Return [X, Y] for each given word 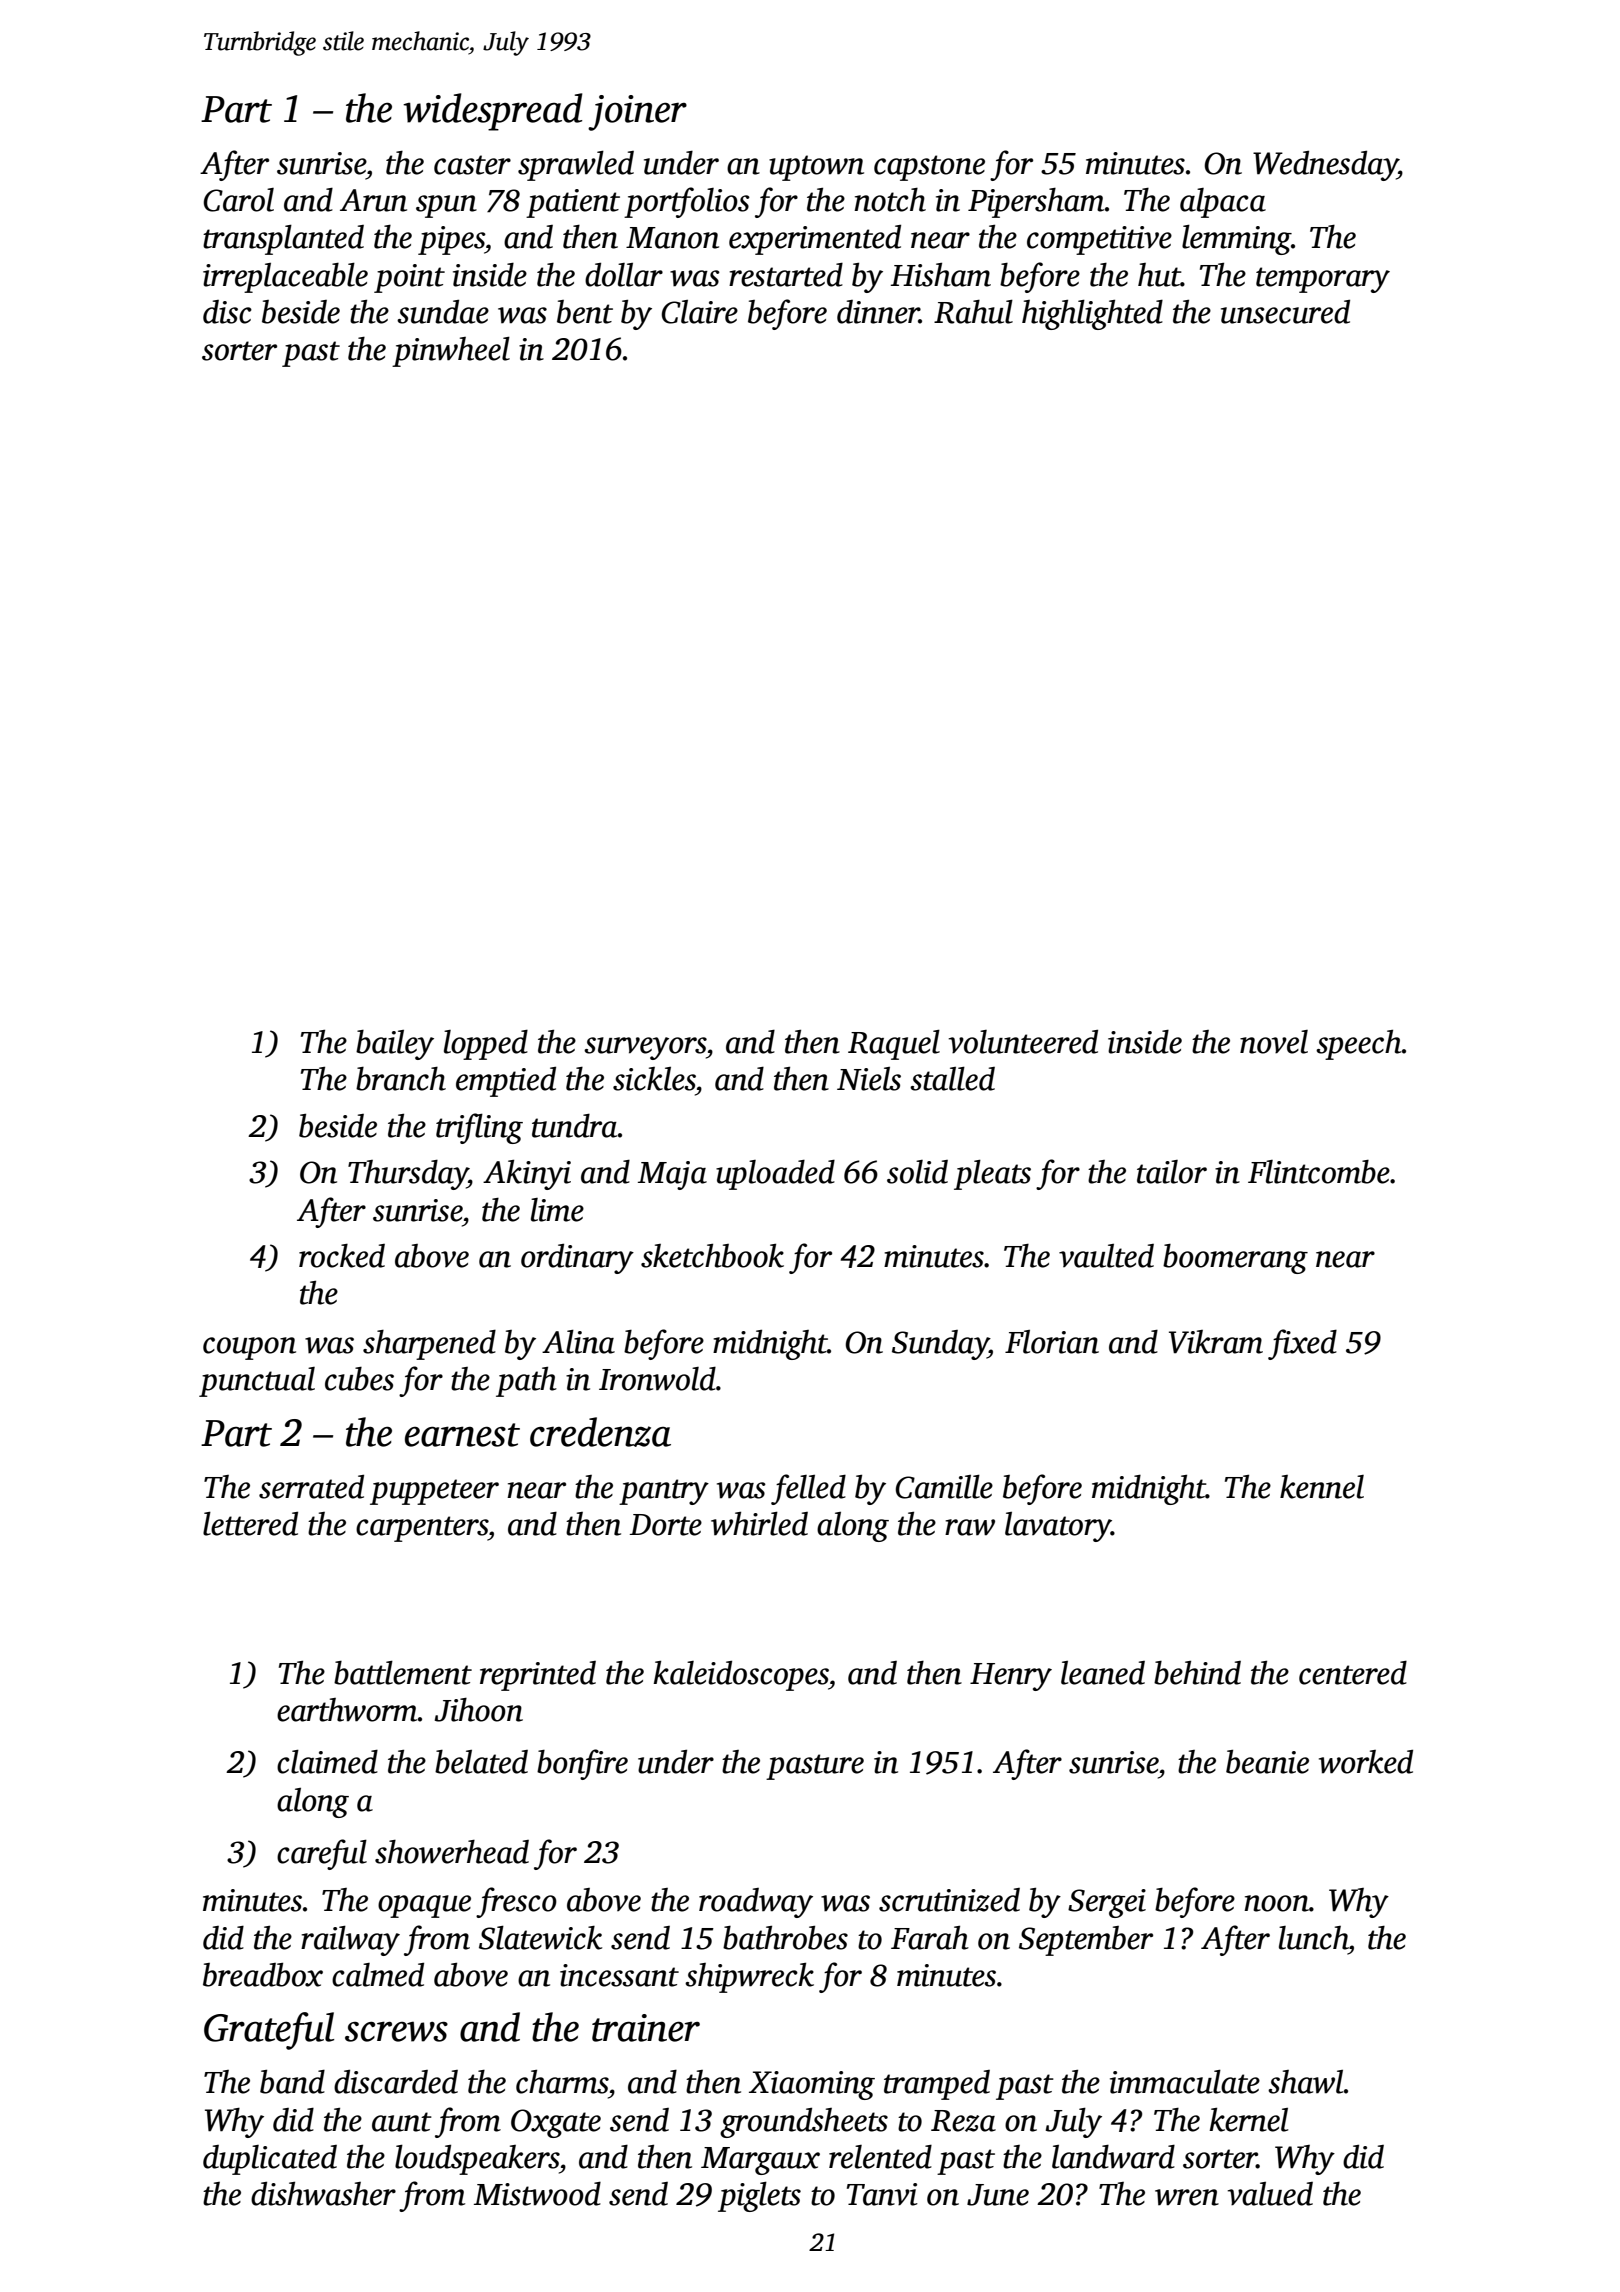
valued [1270, 2194]
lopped [486, 1045]
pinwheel [451, 352]
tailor [1172, 1172]
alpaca [1223, 203]
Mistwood [537, 2194]
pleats [992, 1175]
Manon [672, 238]
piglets [759, 2197]
